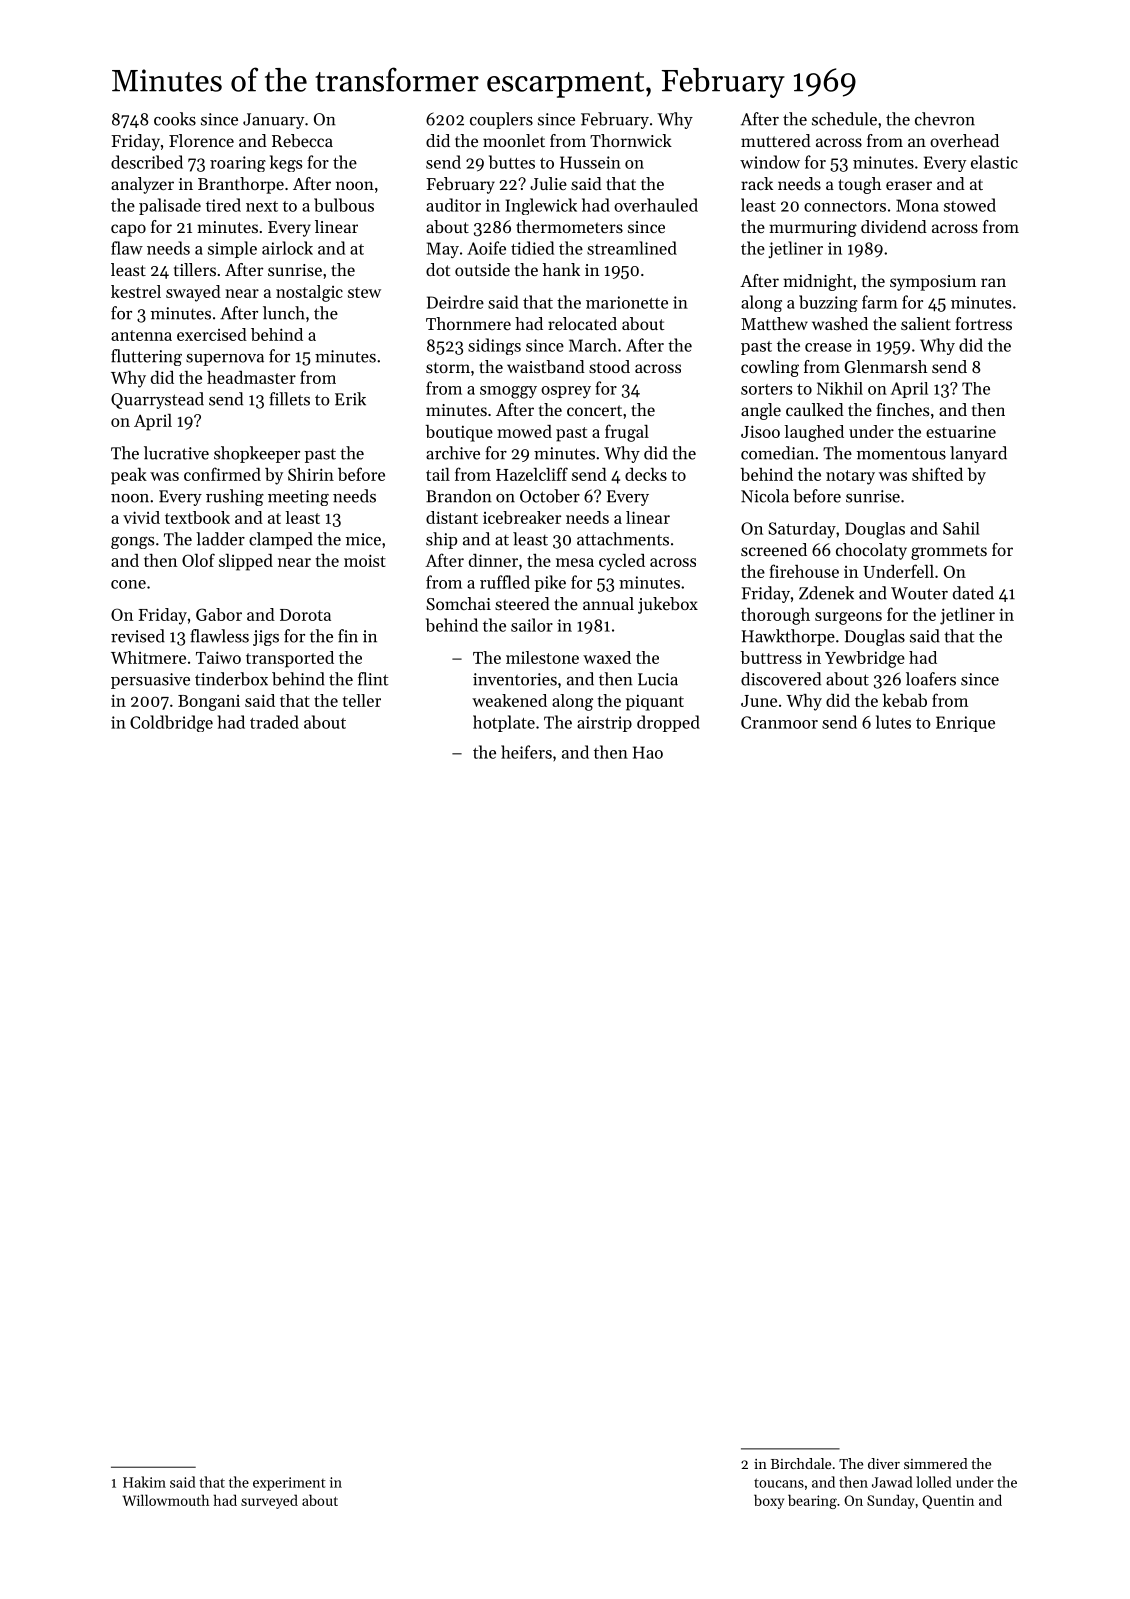 This screenshot has width=1130, height=1599. Describe the element at coordinates (801, 1463) in the screenshot. I see `Birchdale` at that location.
